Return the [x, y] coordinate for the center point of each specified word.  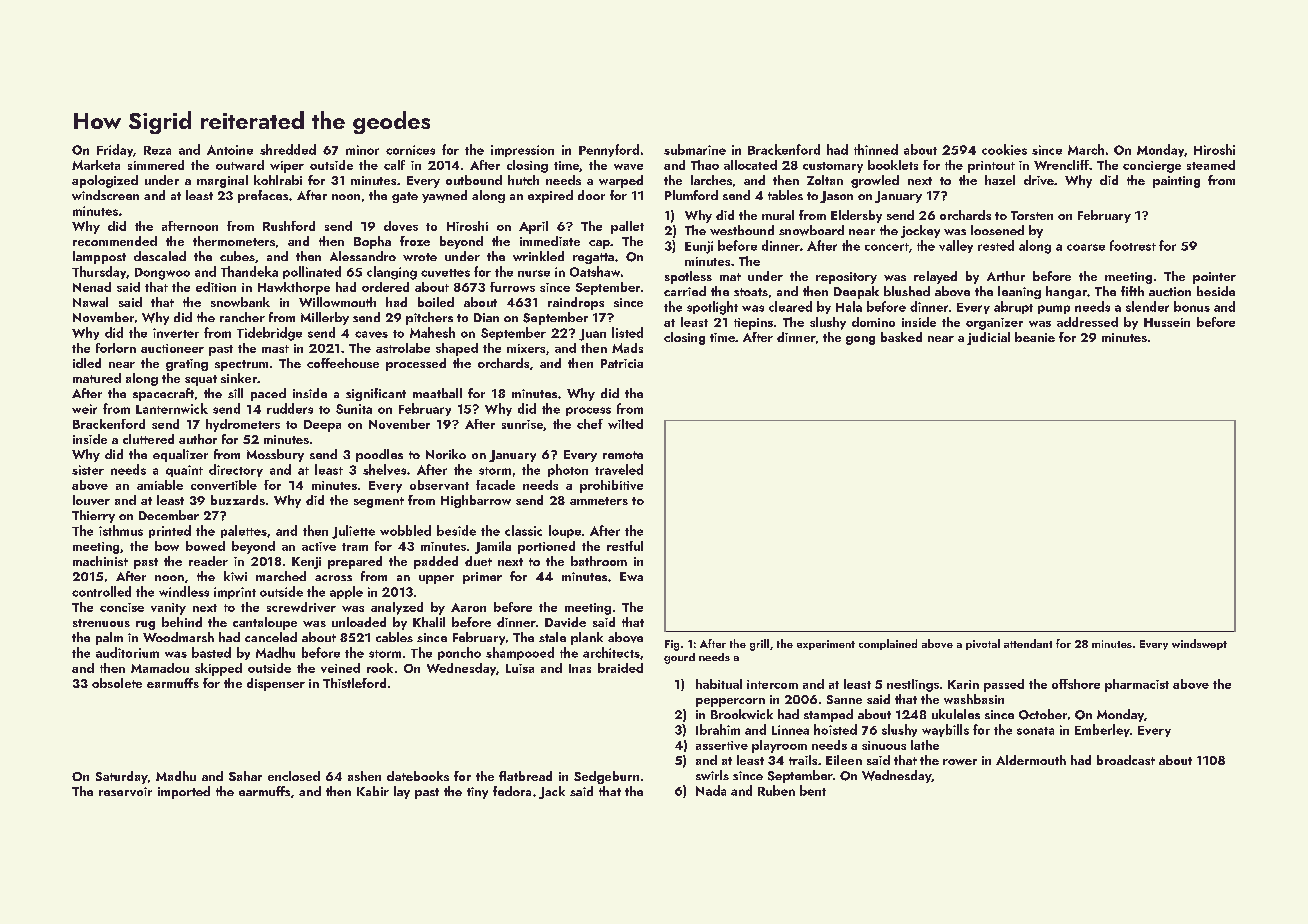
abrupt [1013, 307]
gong [860, 340]
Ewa [631, 576]
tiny [477, 793]
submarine [695, 149]
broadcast [1126, 760]
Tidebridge [269, 334]
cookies [1004, 149]
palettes [244, 531]
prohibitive [611, 486]
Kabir [373, 791]
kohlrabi [278, 180]
